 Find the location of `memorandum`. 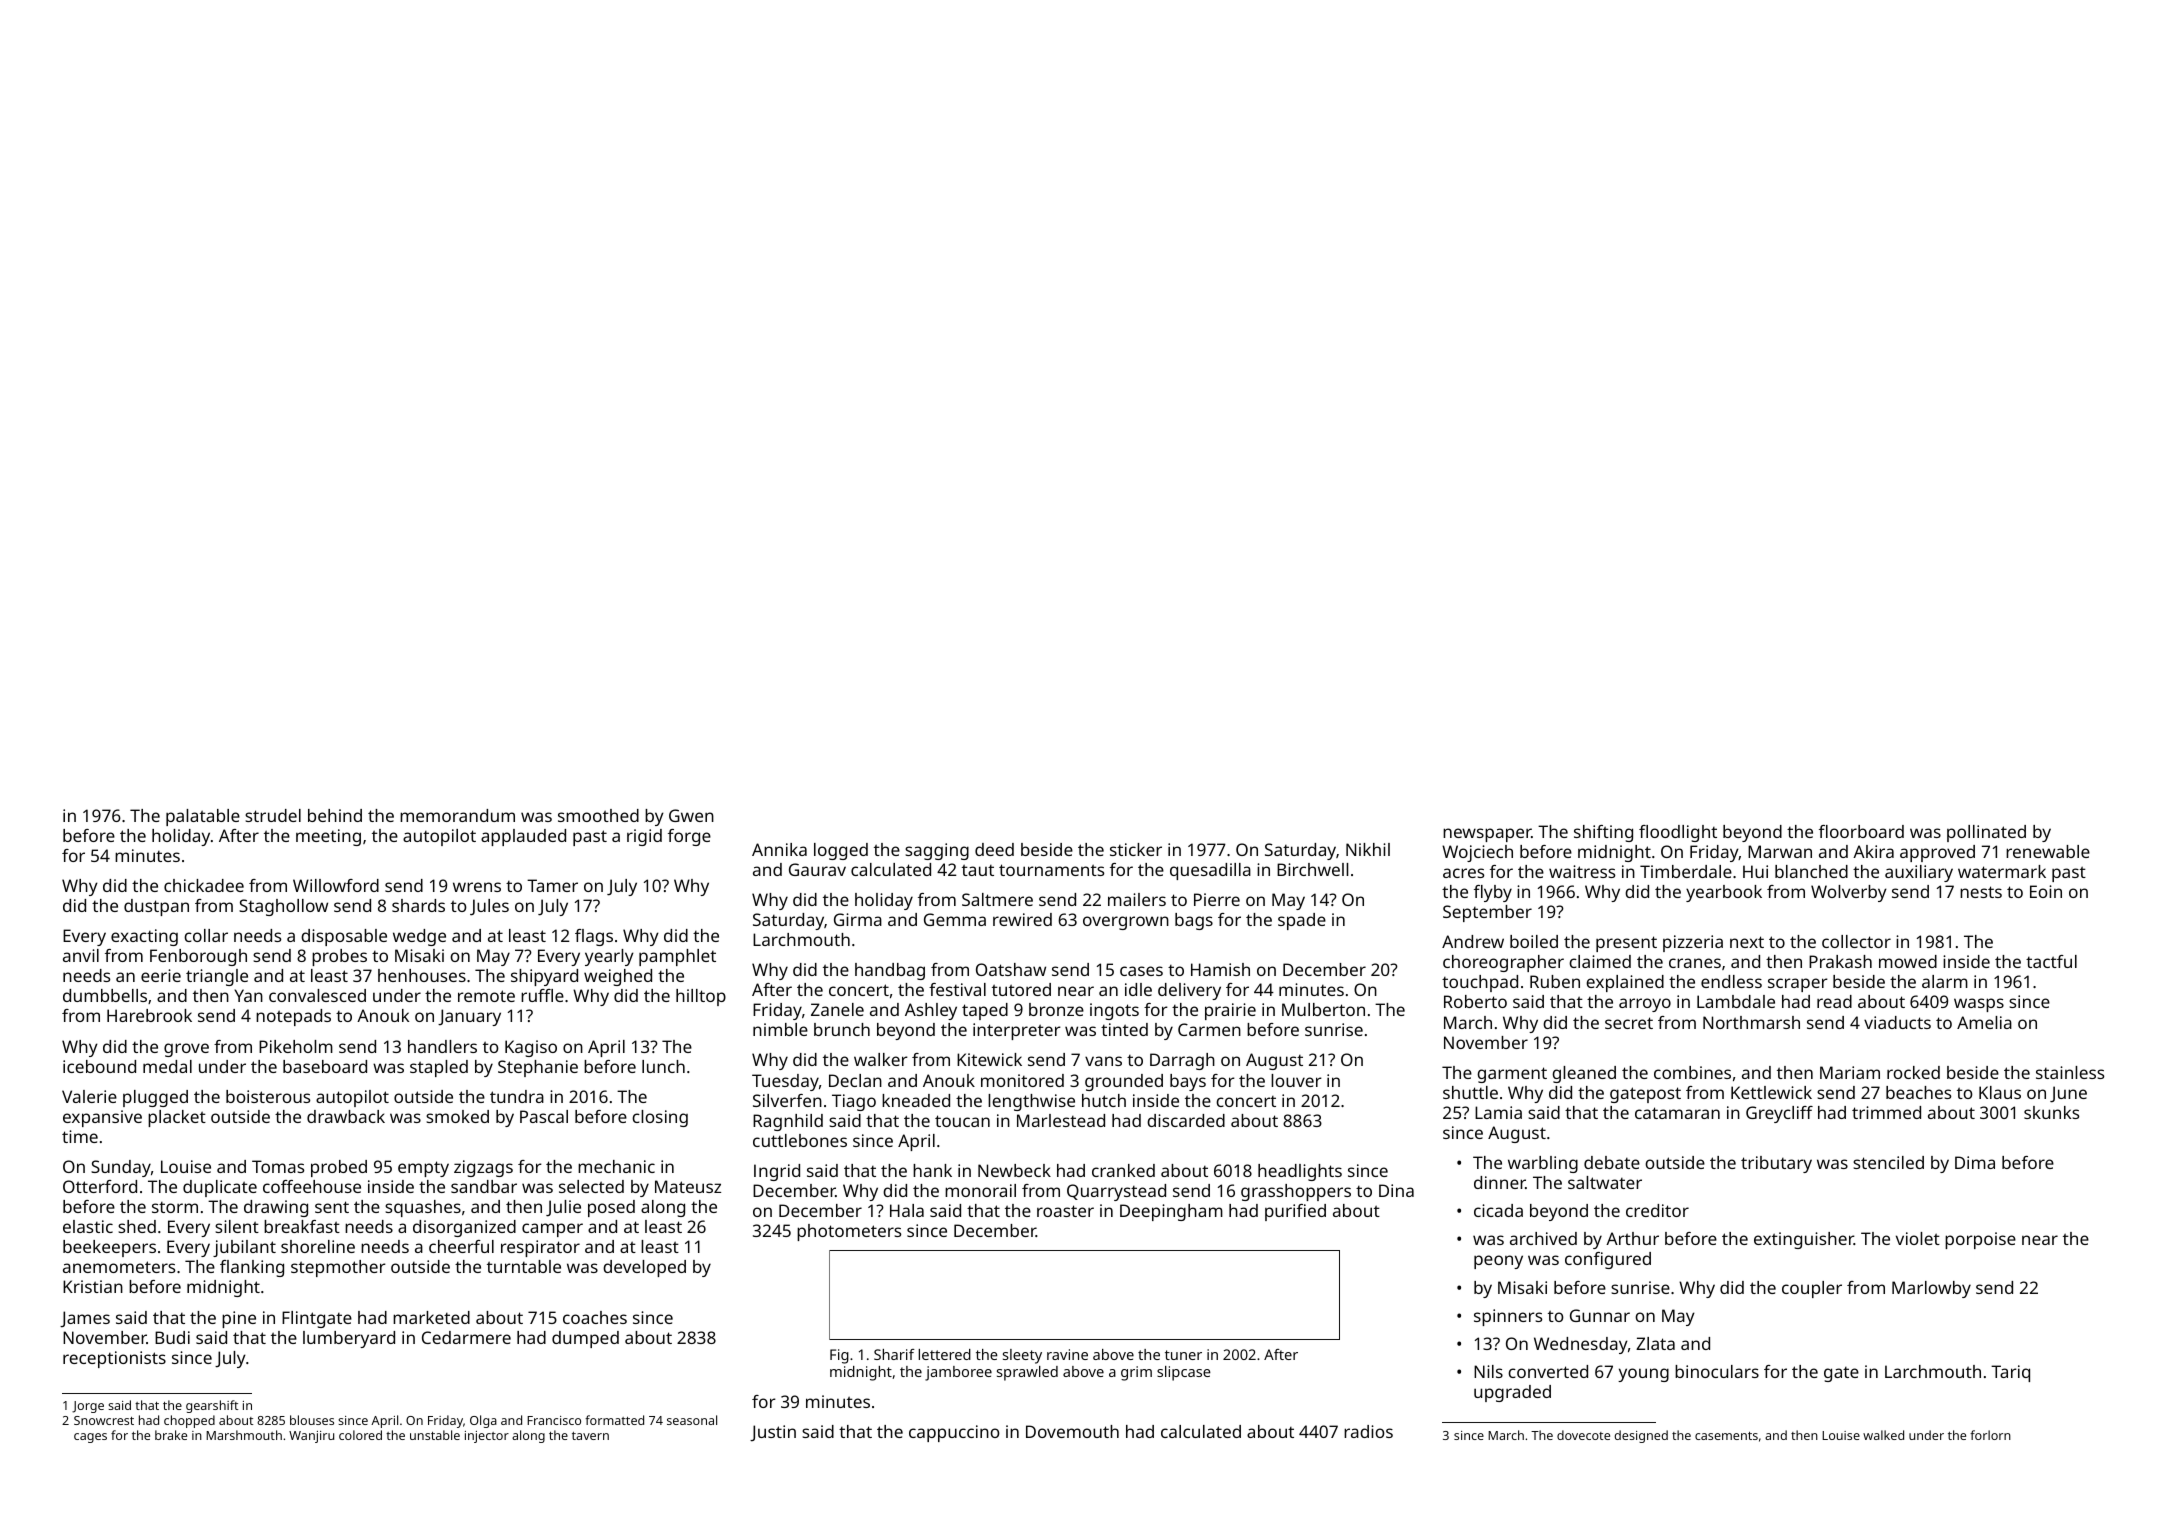

memorandum is located at coordinates (457, 815).
